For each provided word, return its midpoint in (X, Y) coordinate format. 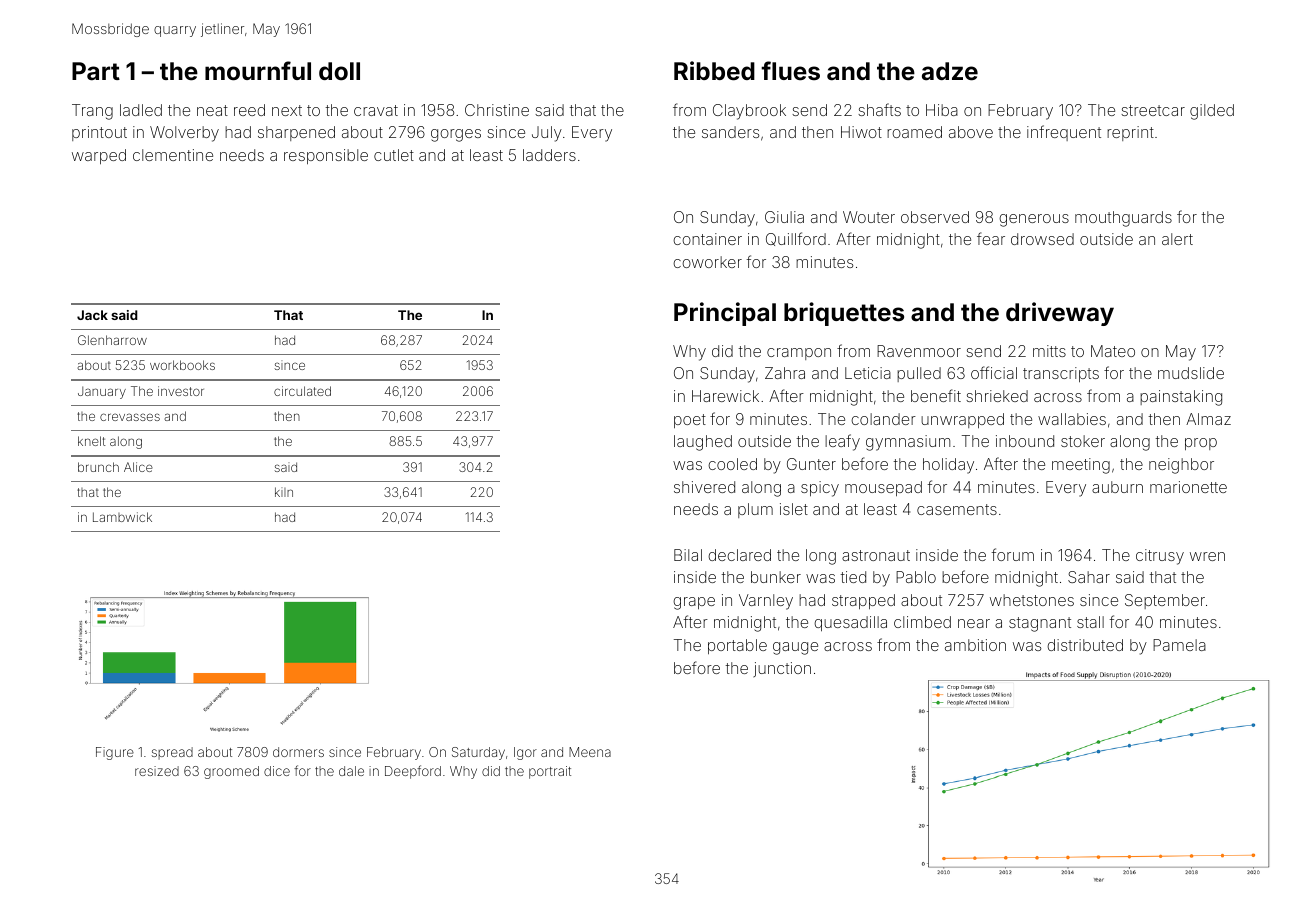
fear (991, 238)
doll (339, 71)
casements (957, 509)
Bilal (688, 555)
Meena (590, 752)
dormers (298, 752)
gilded (1212, 112)
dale (351, 771)
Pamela (1179, 645)
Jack (92, 315)
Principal (725, 314)
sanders (730, 132)
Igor (525, 753)
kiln (284, 492)
